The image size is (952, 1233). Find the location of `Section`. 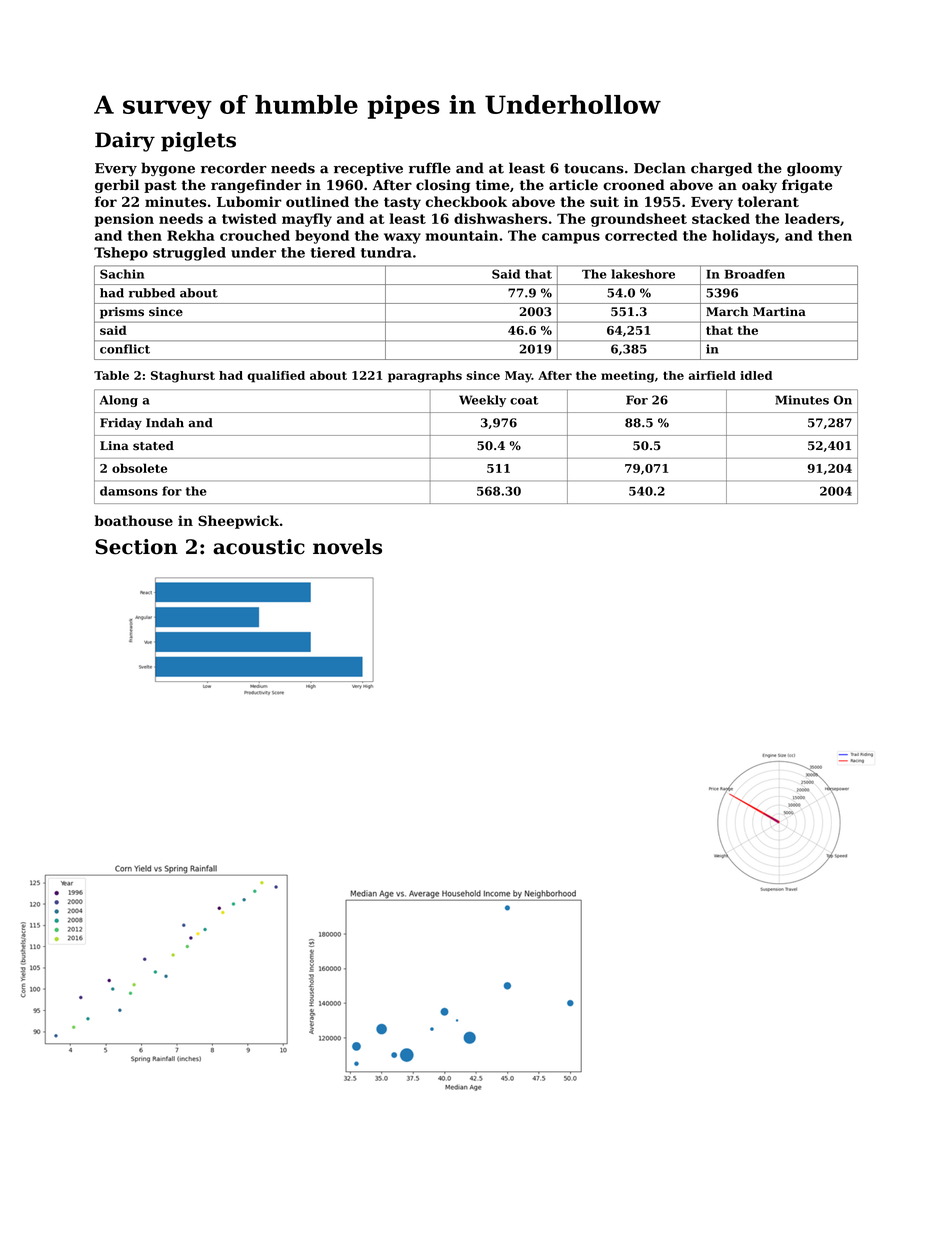

Section is located at coordinates (136, 547).
